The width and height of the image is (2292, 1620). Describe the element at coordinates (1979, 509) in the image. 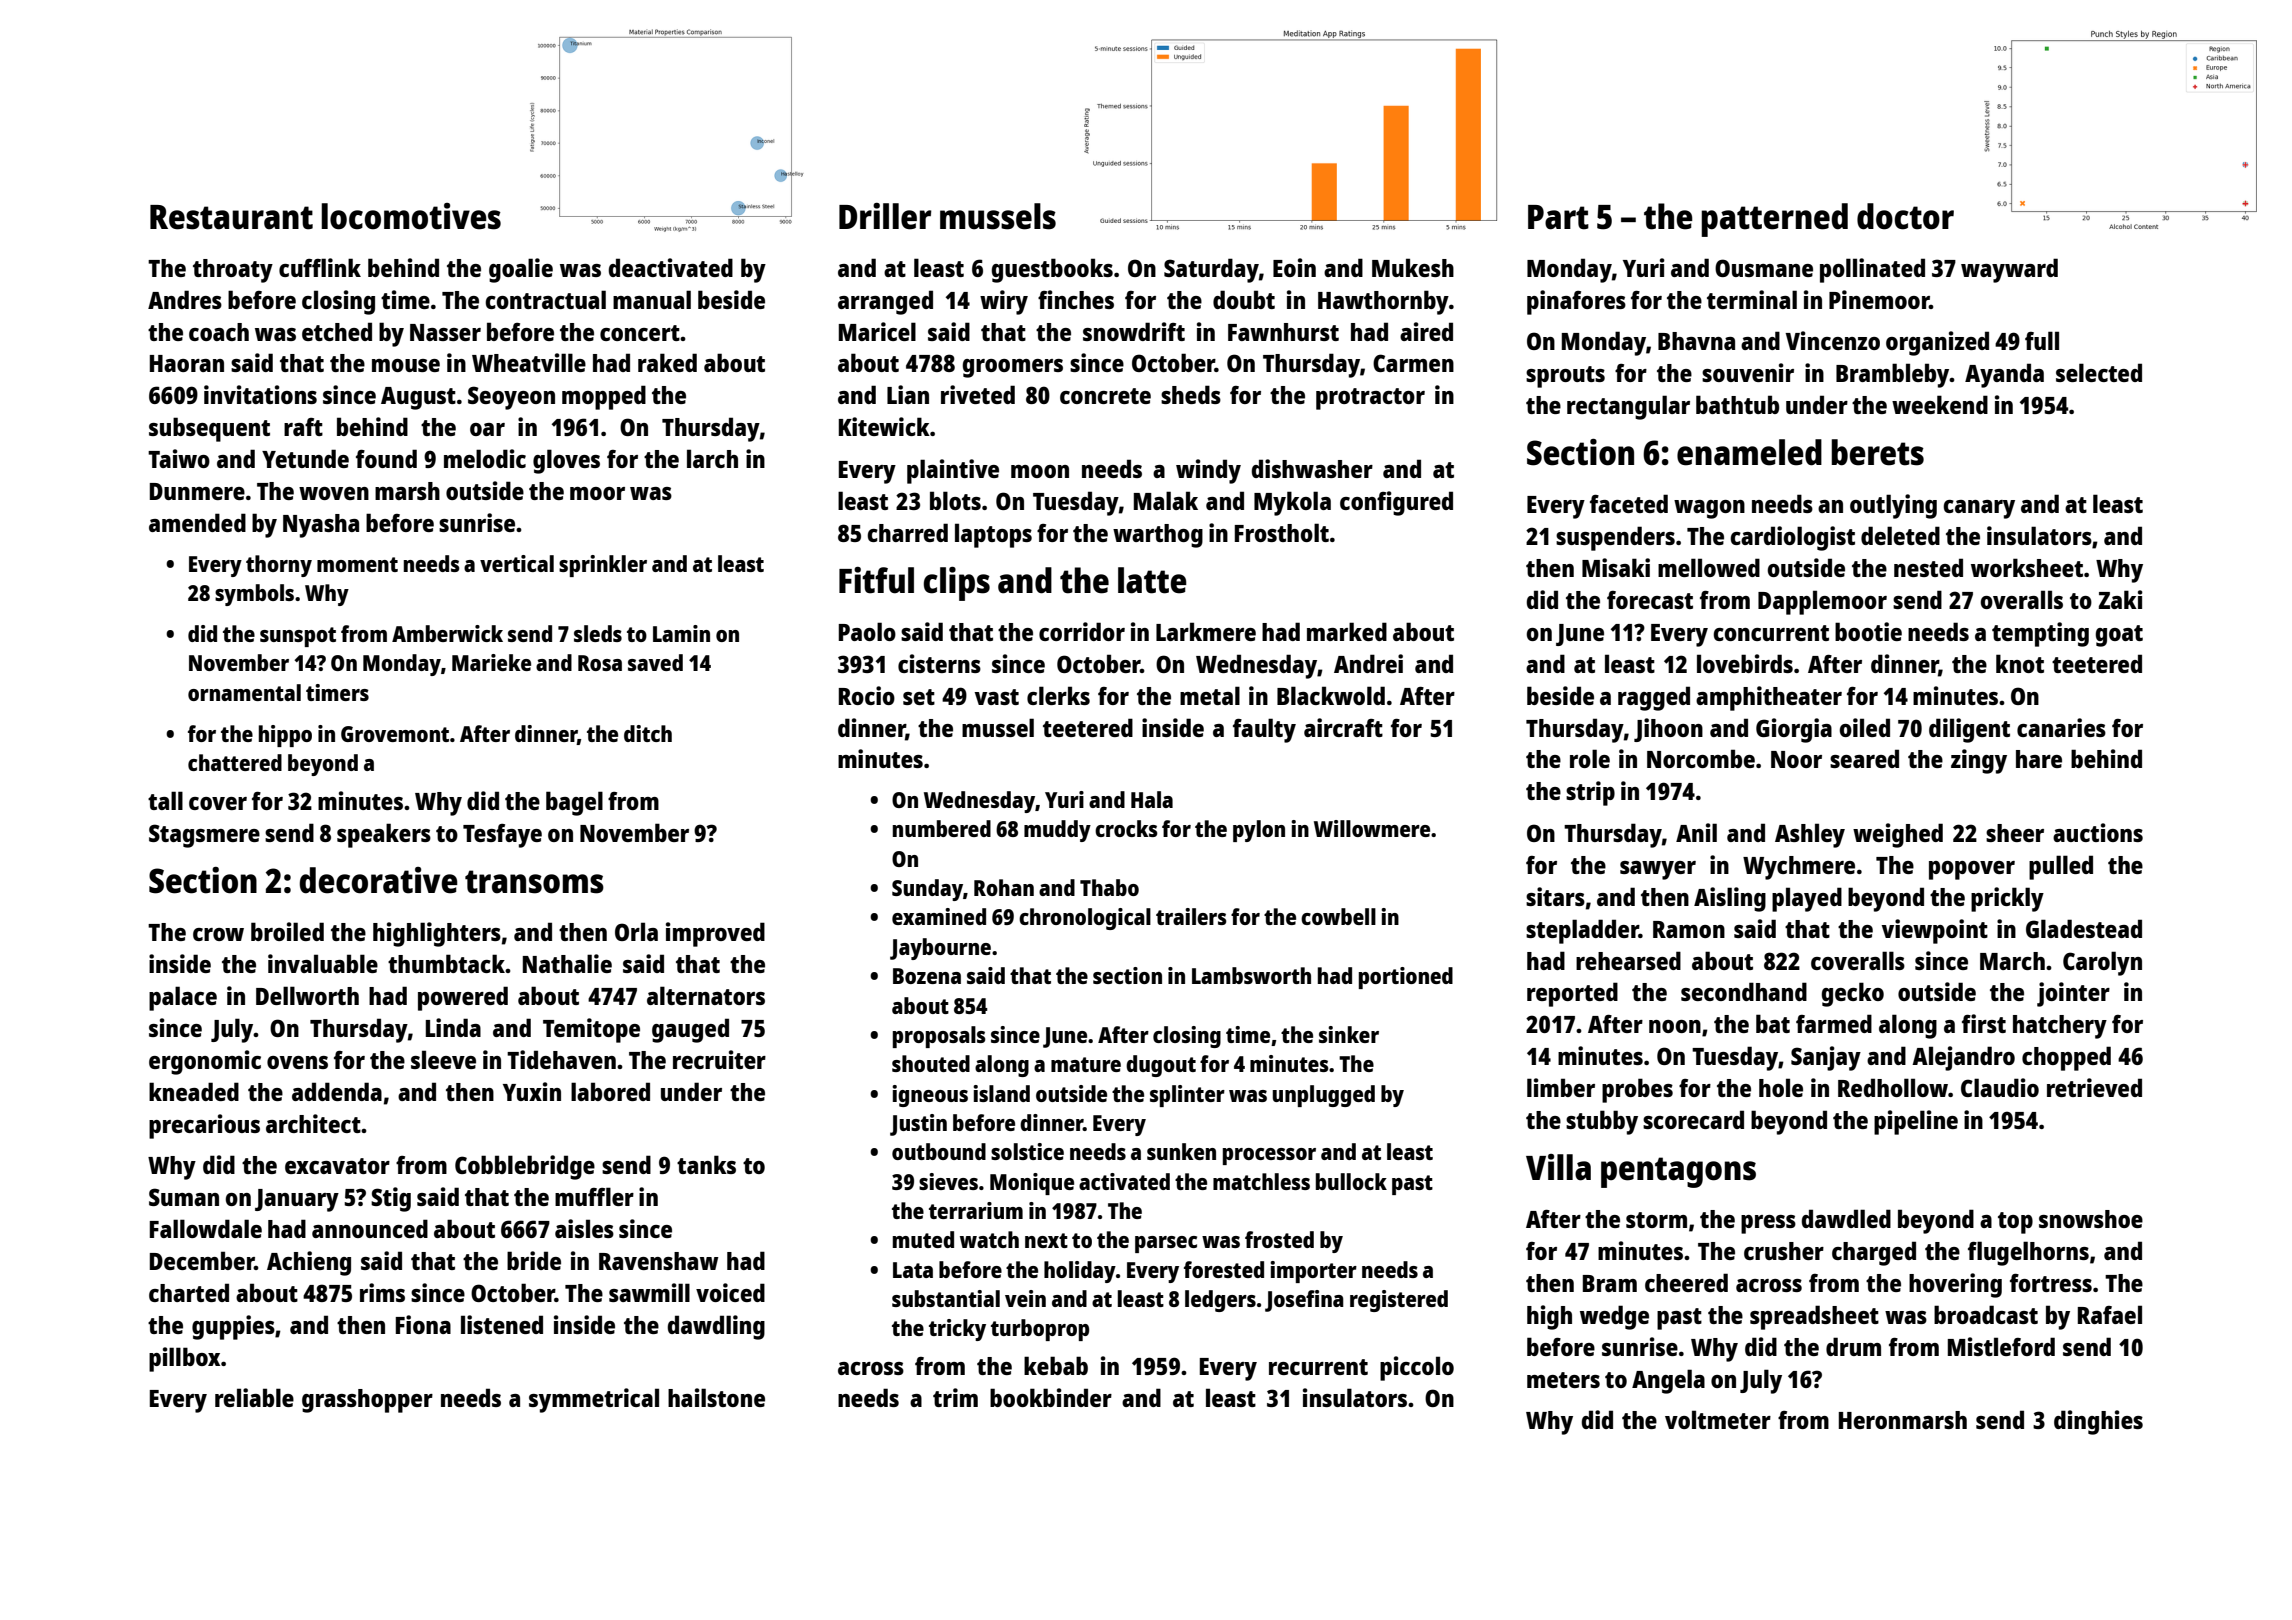

I see `canary` at that location.
